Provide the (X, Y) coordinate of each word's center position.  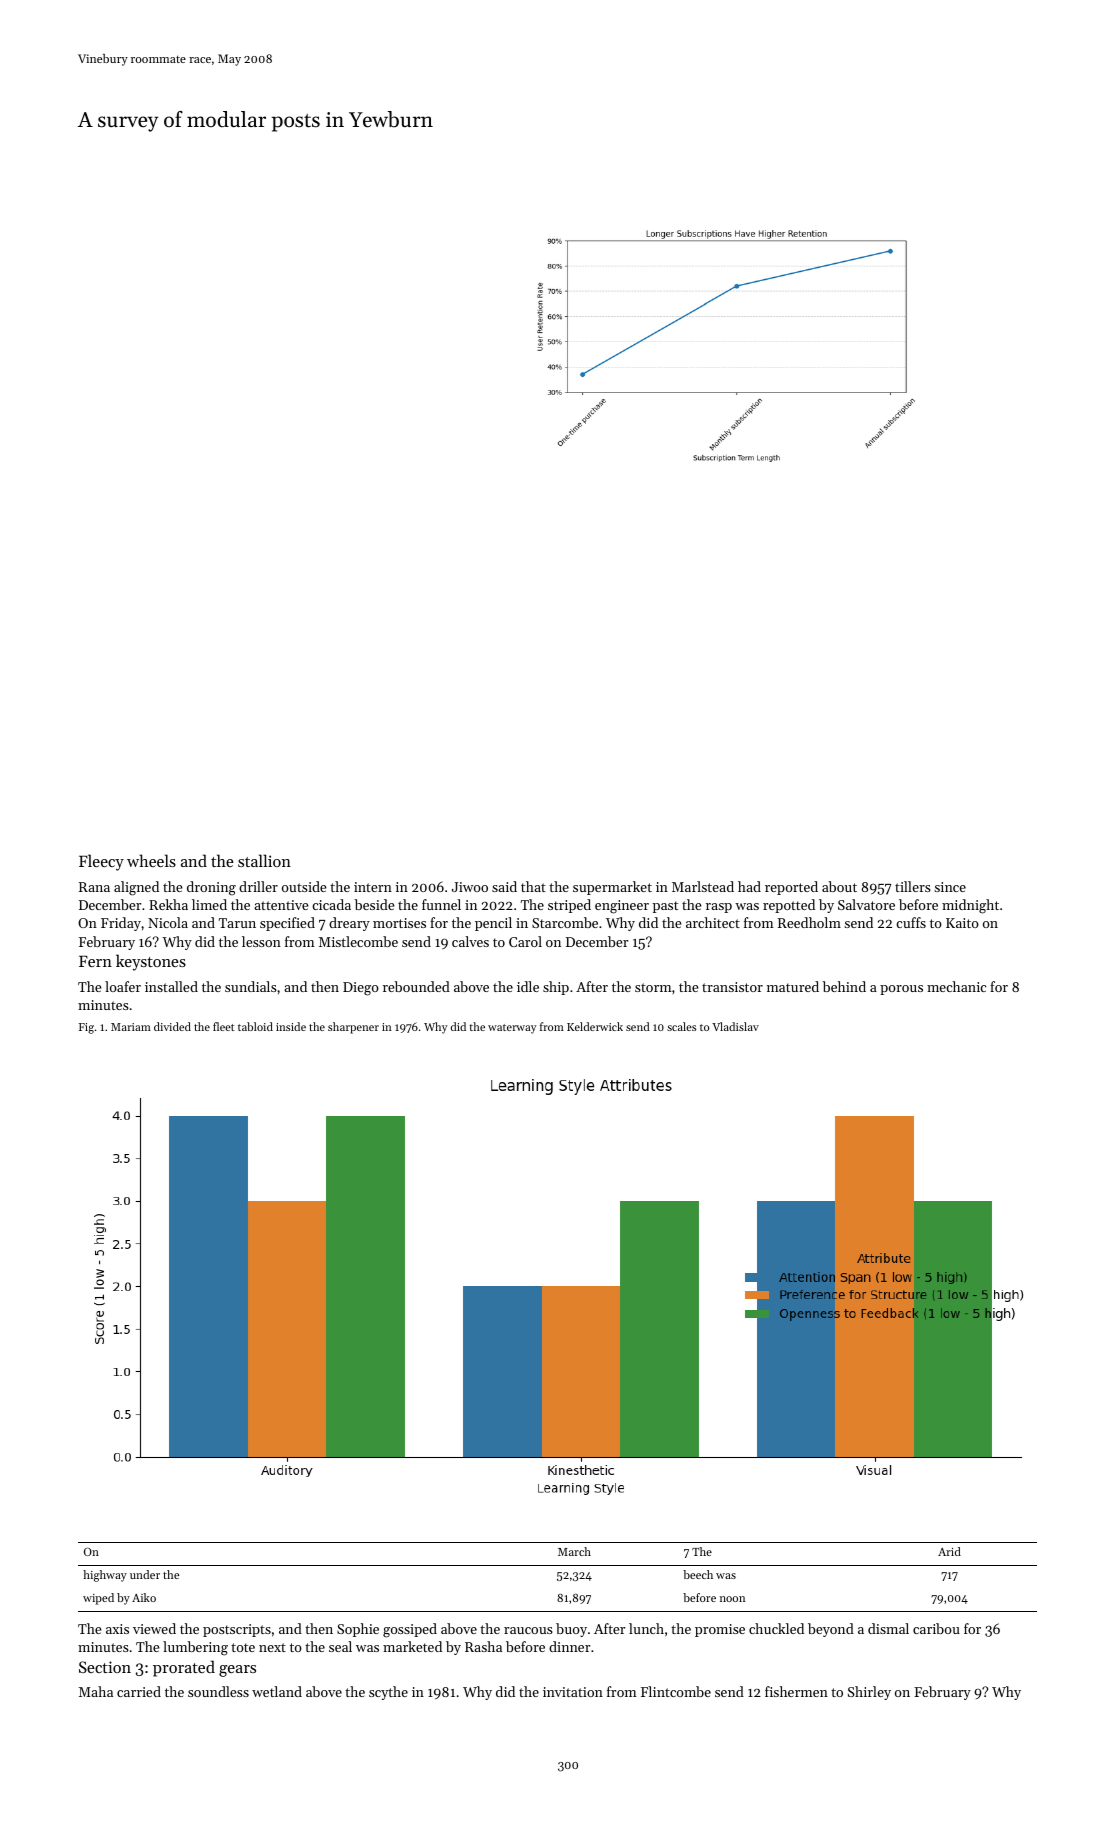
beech (698, 1574)
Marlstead (703, 886)
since (950, 887)
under (145, 1574)
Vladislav (735, 1026)
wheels (151, 860)
